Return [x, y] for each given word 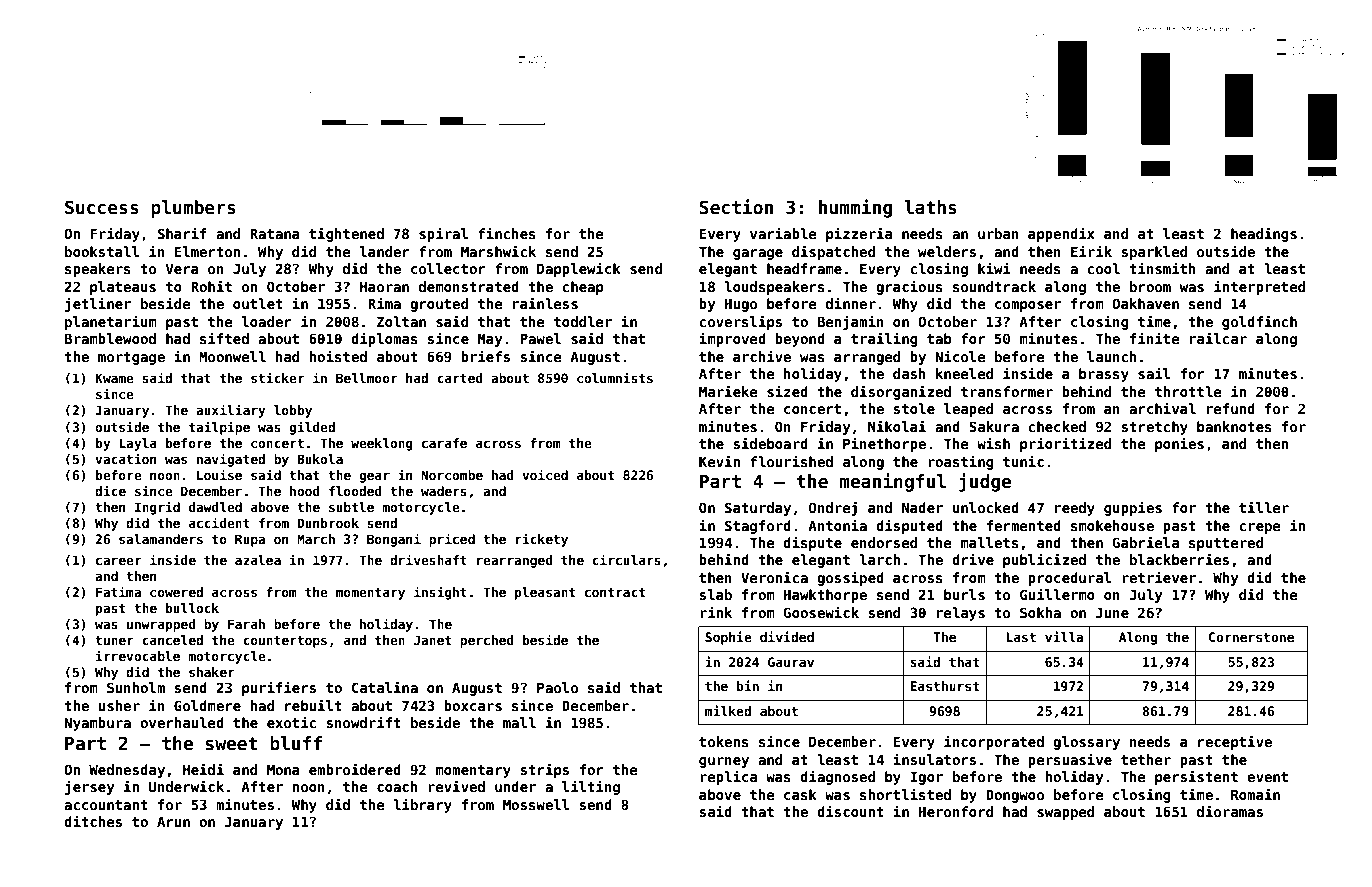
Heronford [956, 811]
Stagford [758, 527]
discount [850, 811]
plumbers [193, 209]
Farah [246, 624]
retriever [1159, 577]
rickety [541, 540]
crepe [1260, 528]
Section [736, 207]
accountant [106, 805]
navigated [231, 460]
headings [1264, 234]
